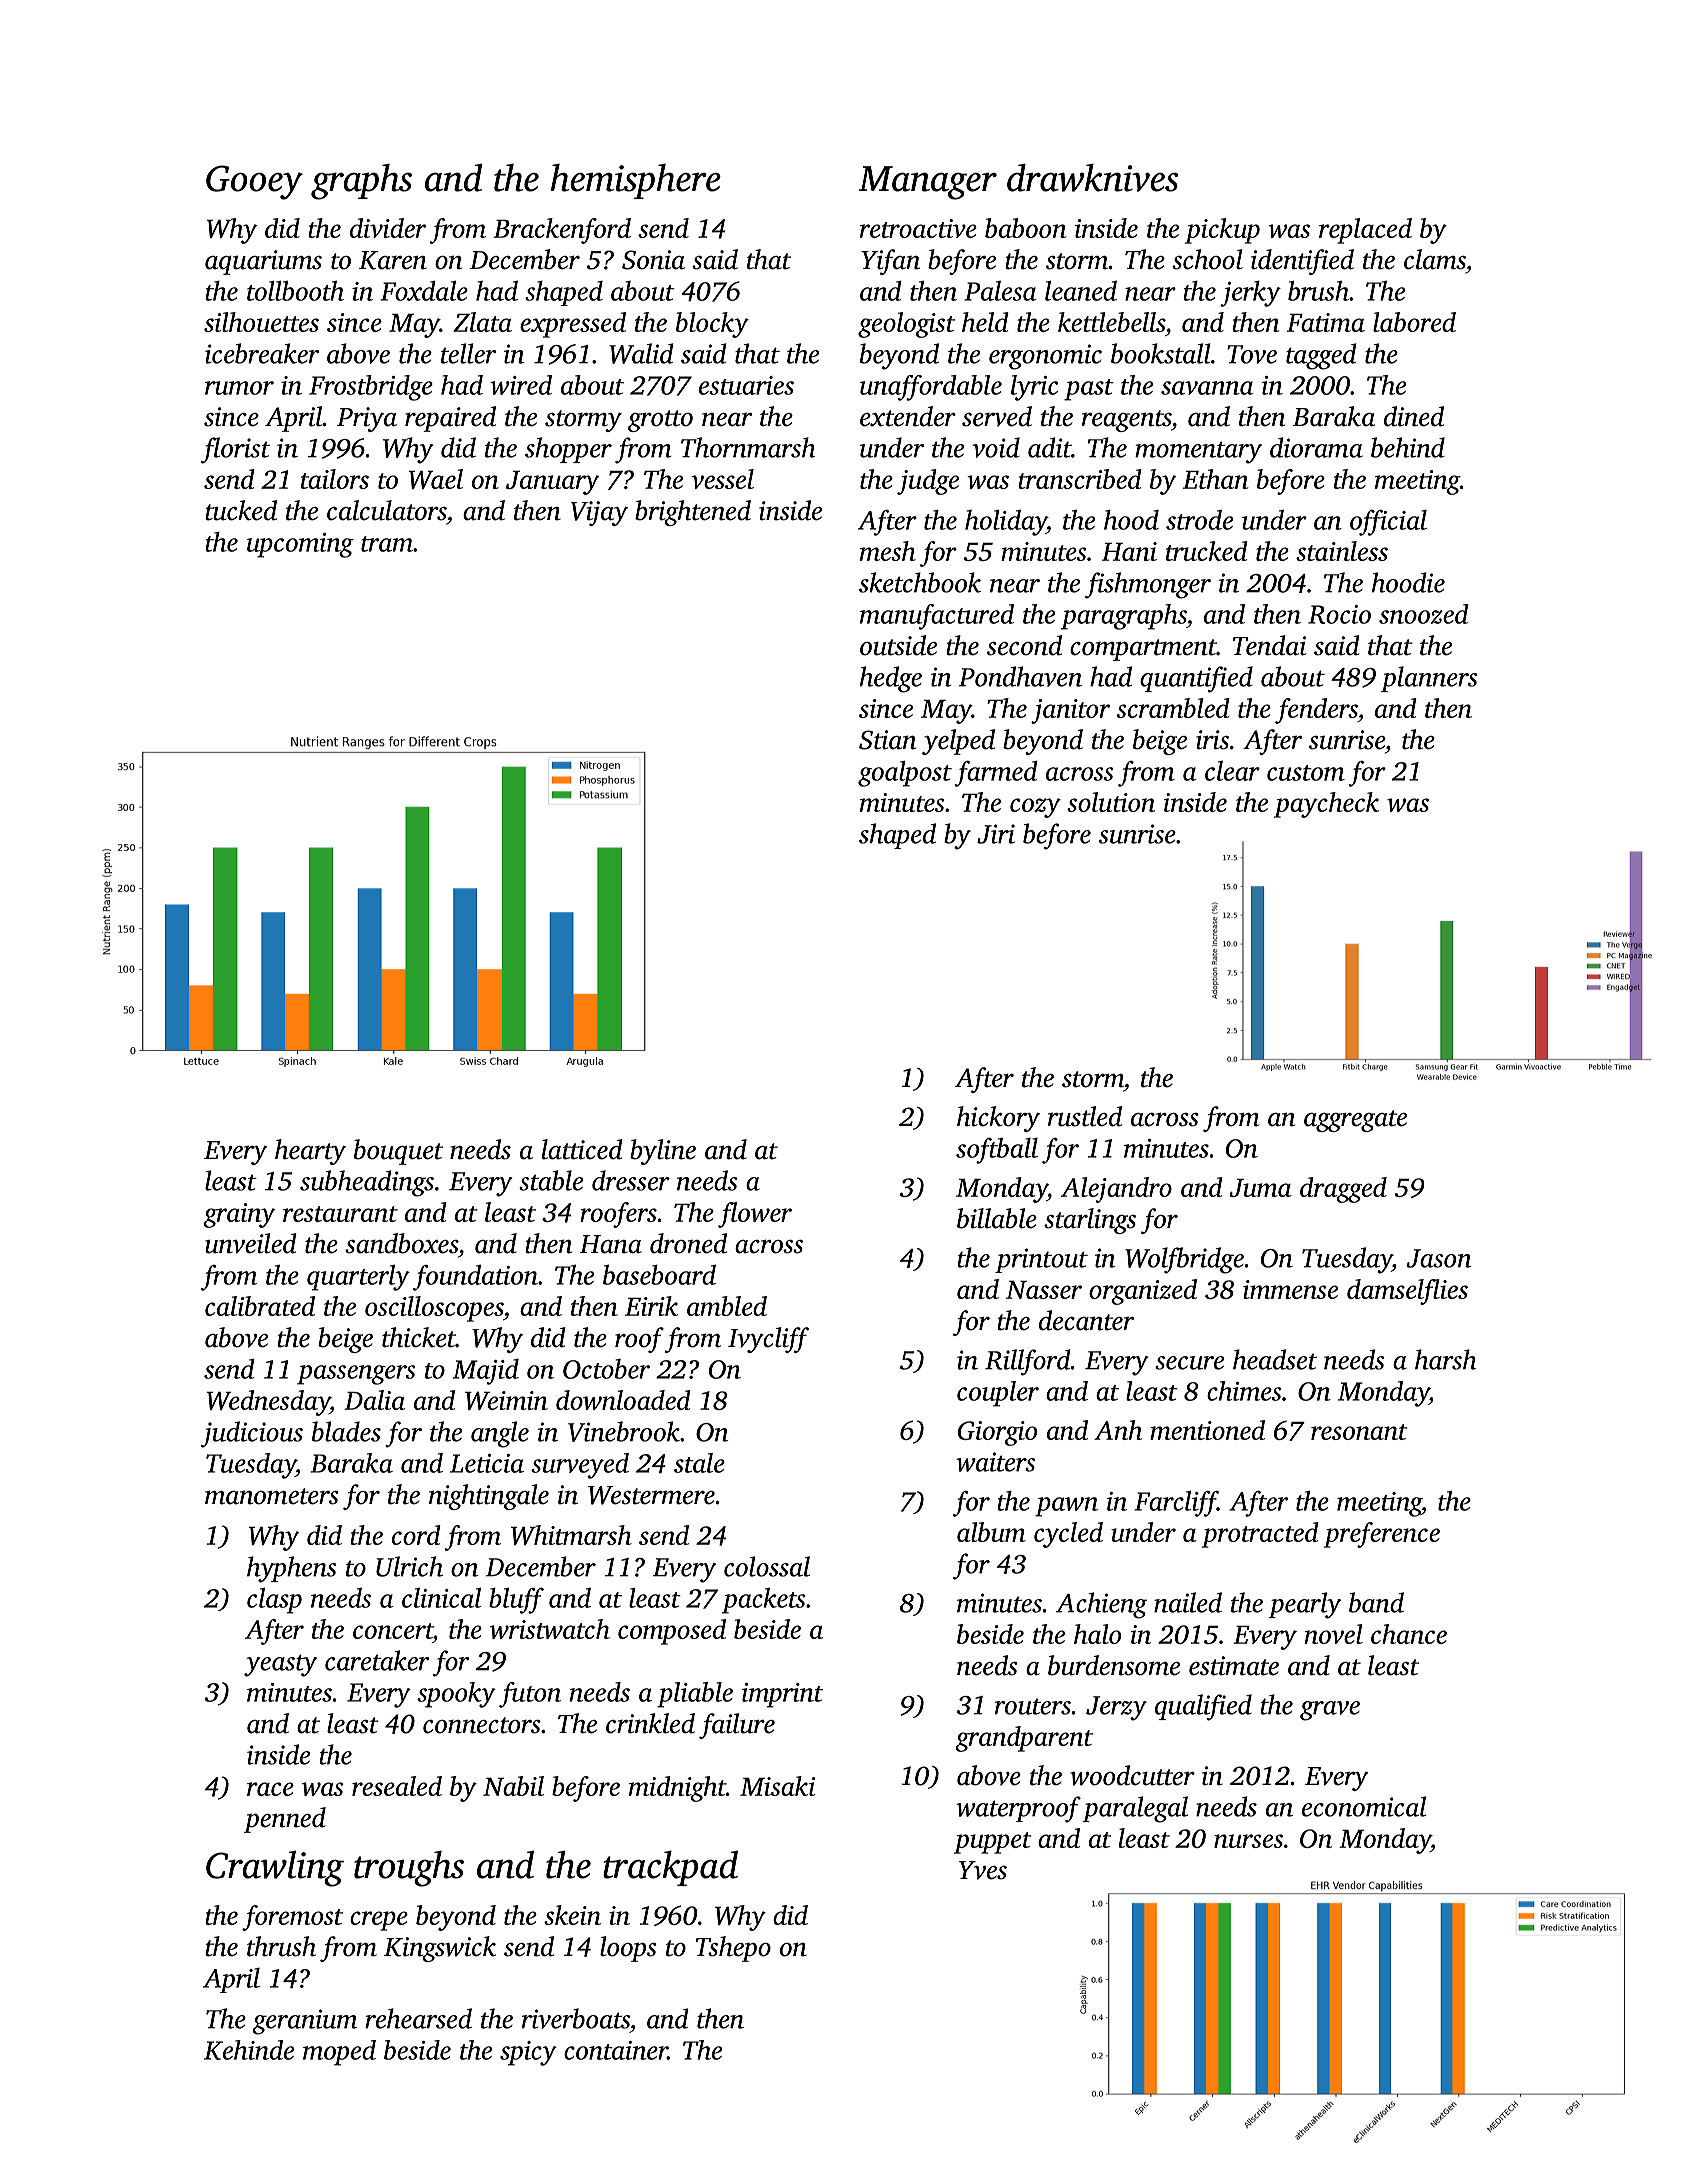 The height and width of the screenshot is (2178, 1683). Describe the element at coordinates (1085, 1116) in the screenshot. I see `rustled` at that location.
